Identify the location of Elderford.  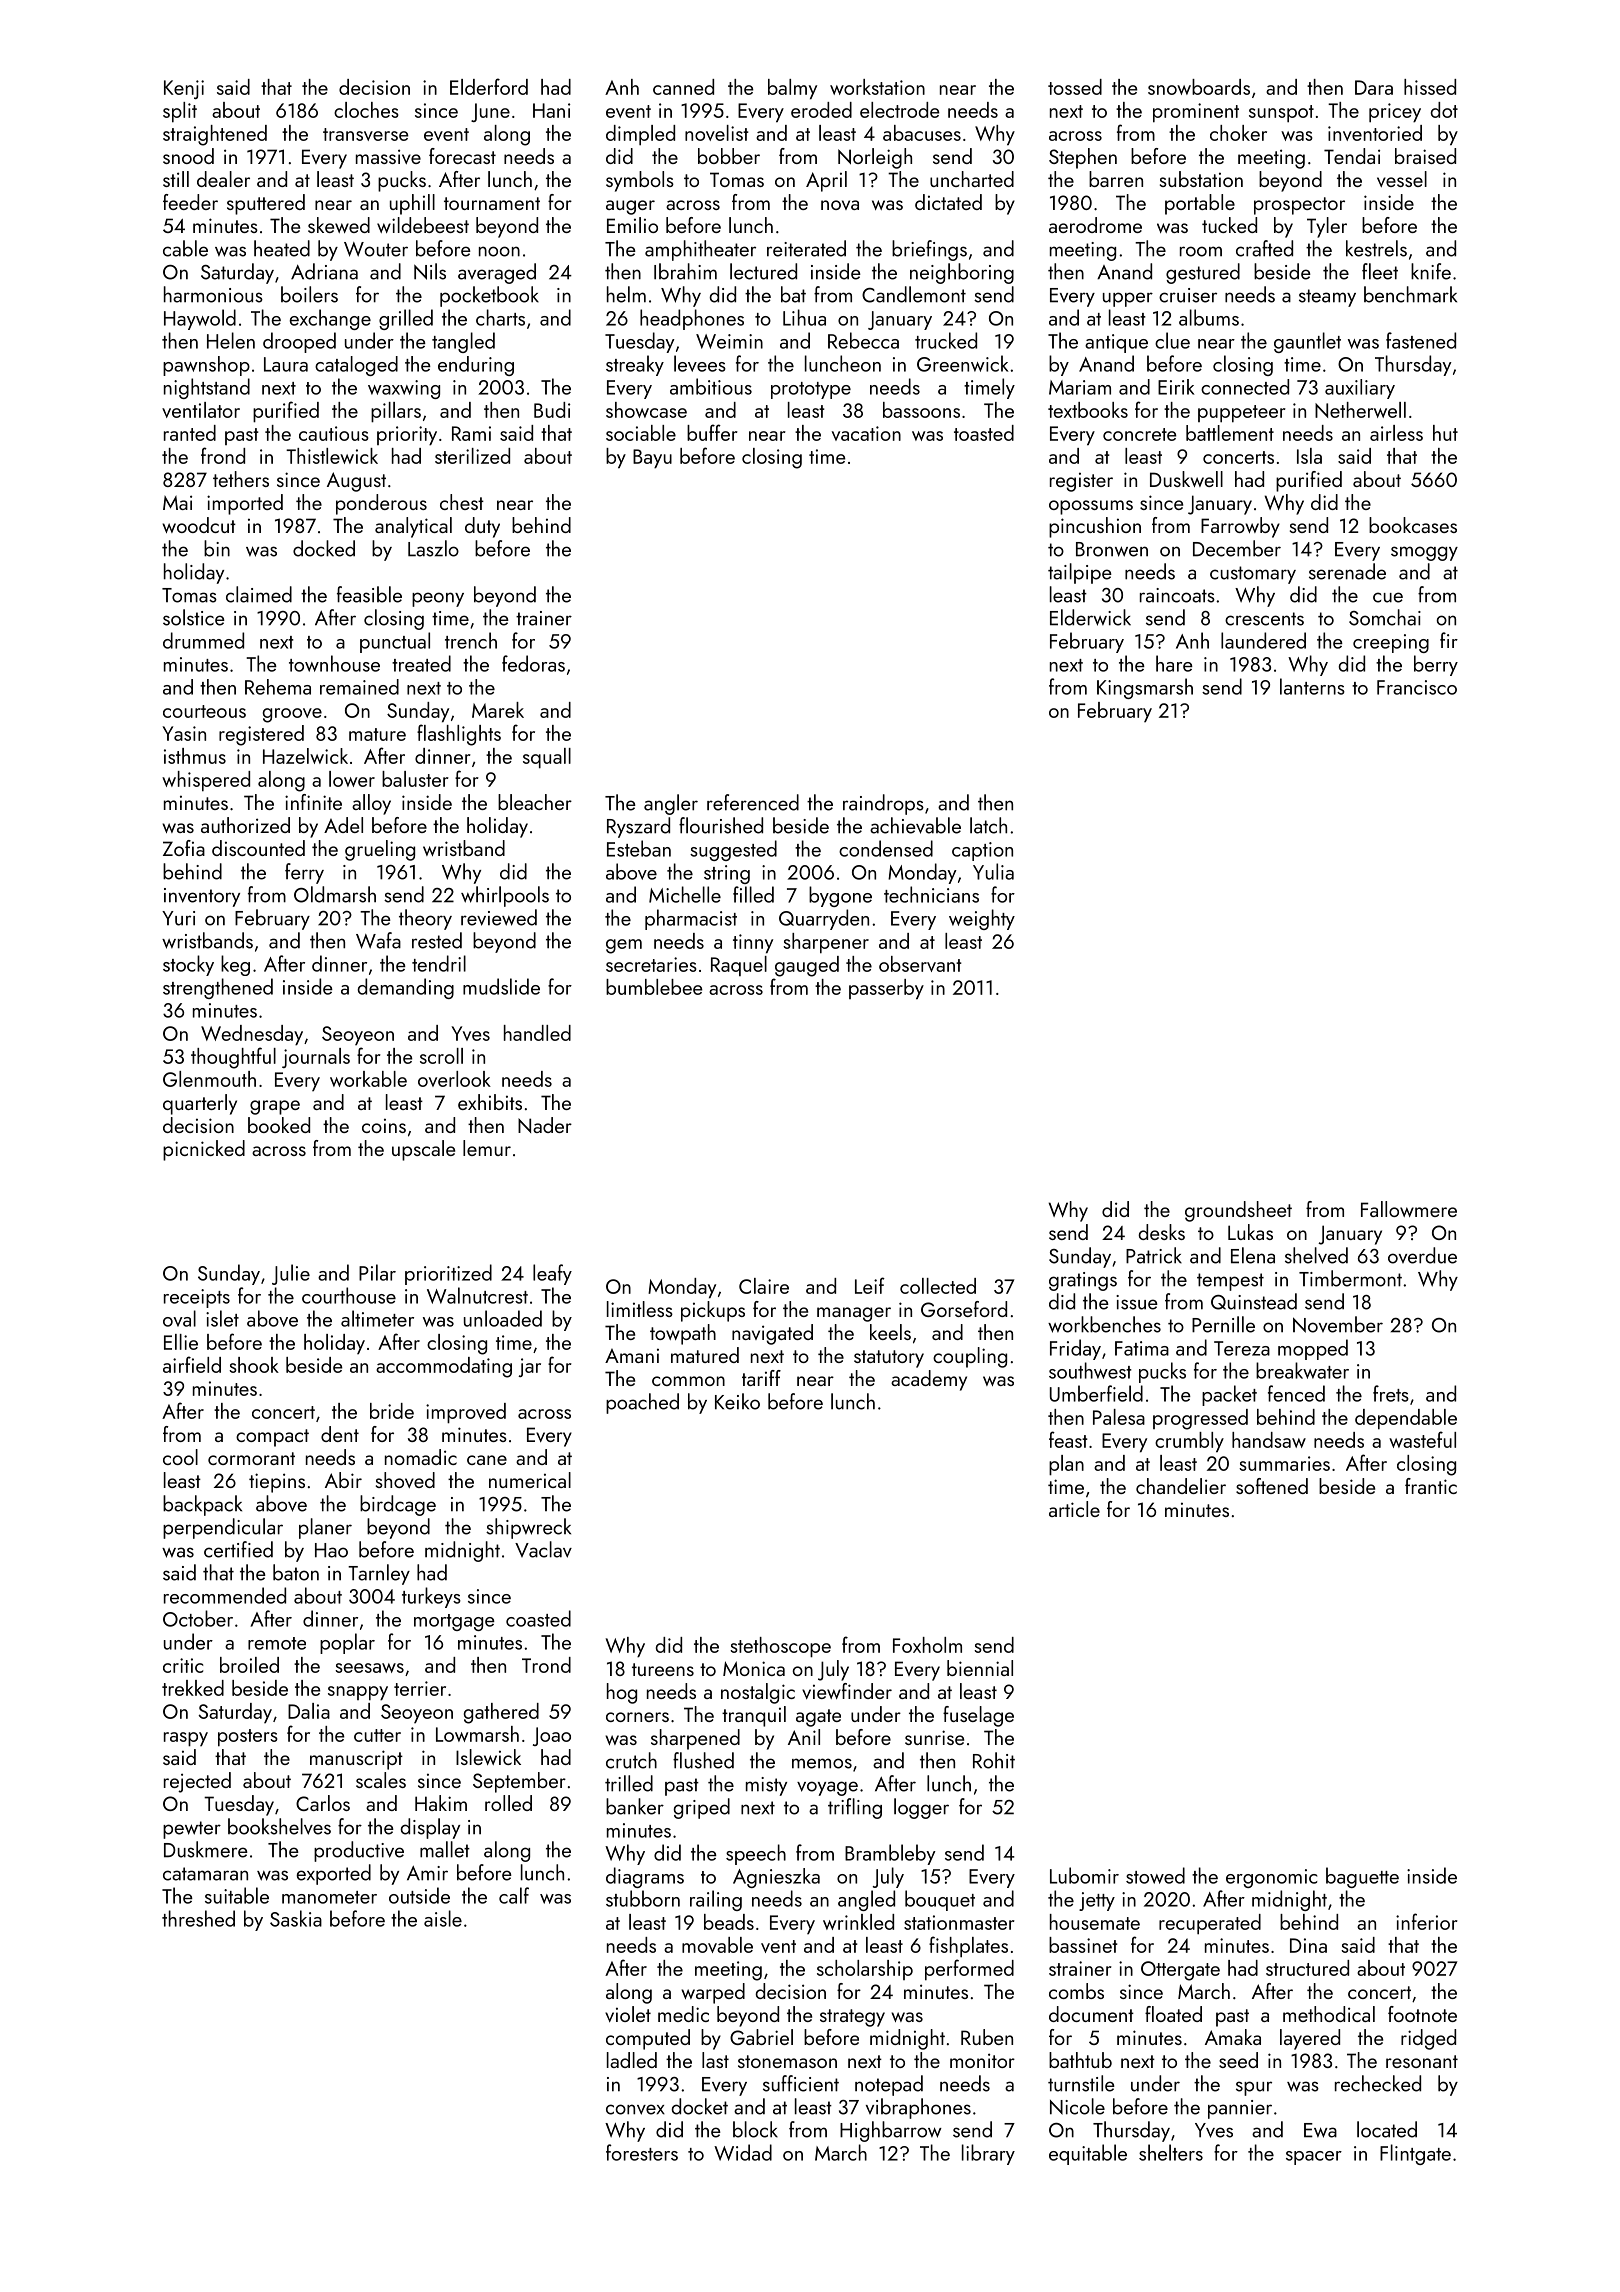
(489, 86).
